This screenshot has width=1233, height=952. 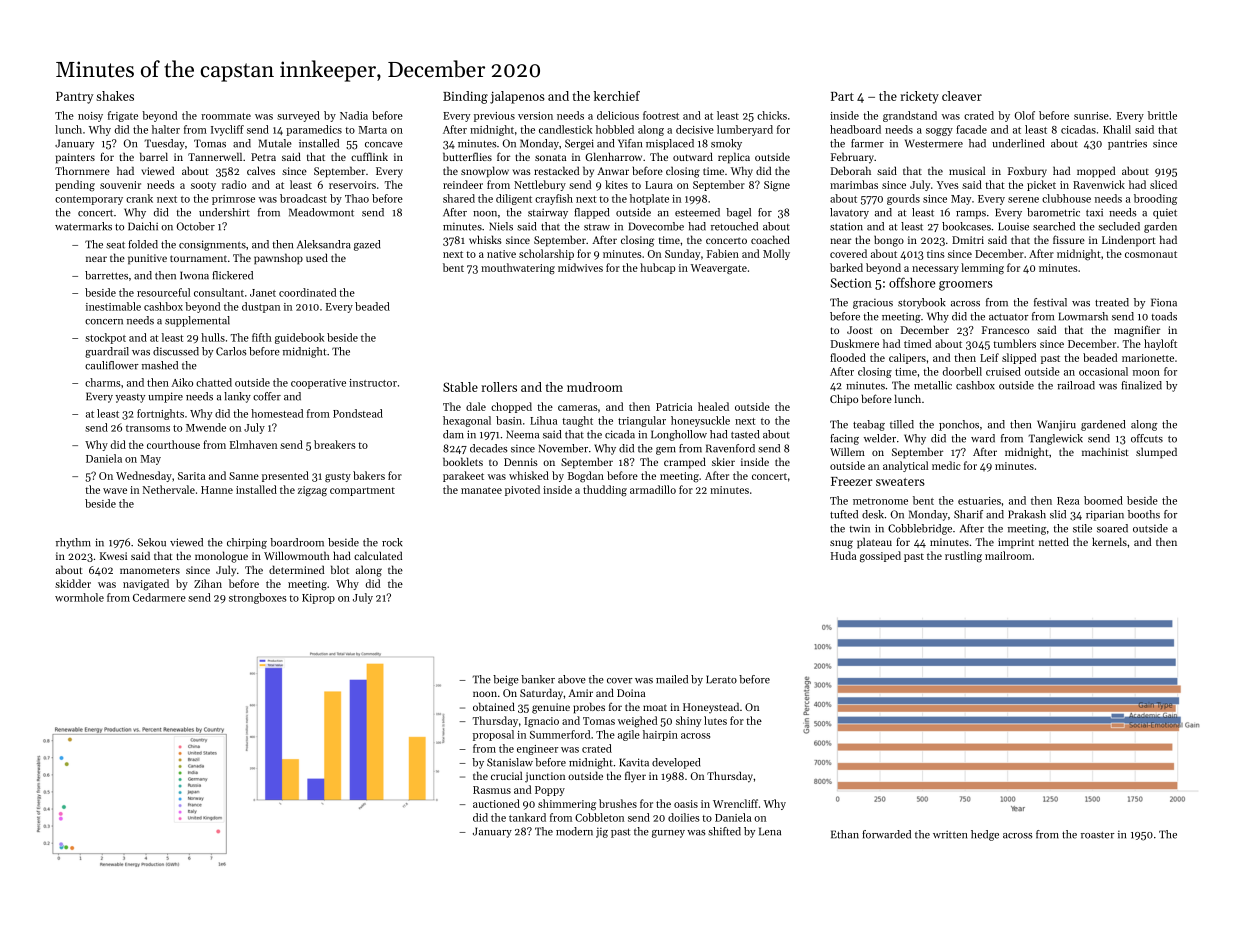 I want to click on Yves, so click(x=948, y=185).
